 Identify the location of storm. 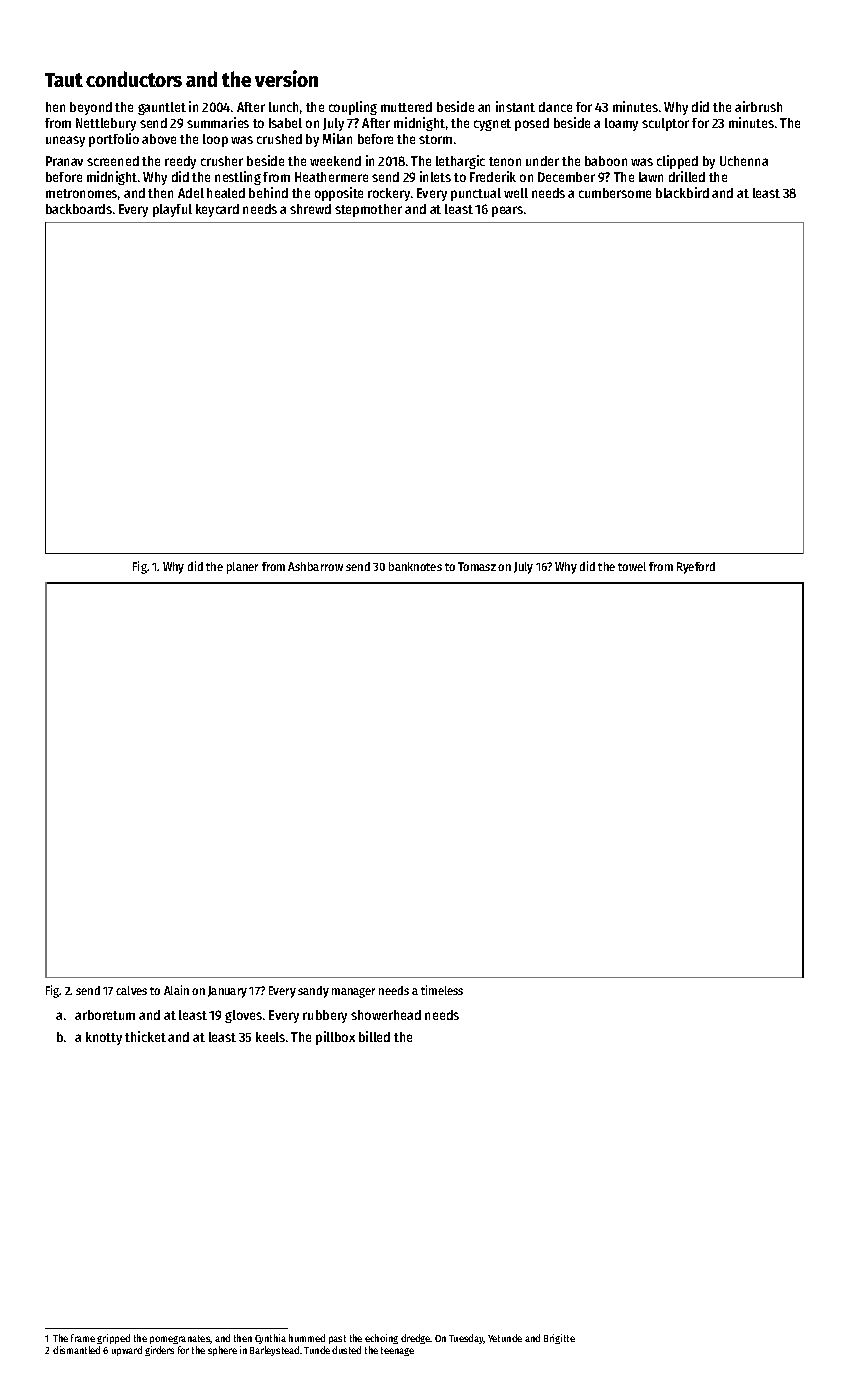
(435, 139).
